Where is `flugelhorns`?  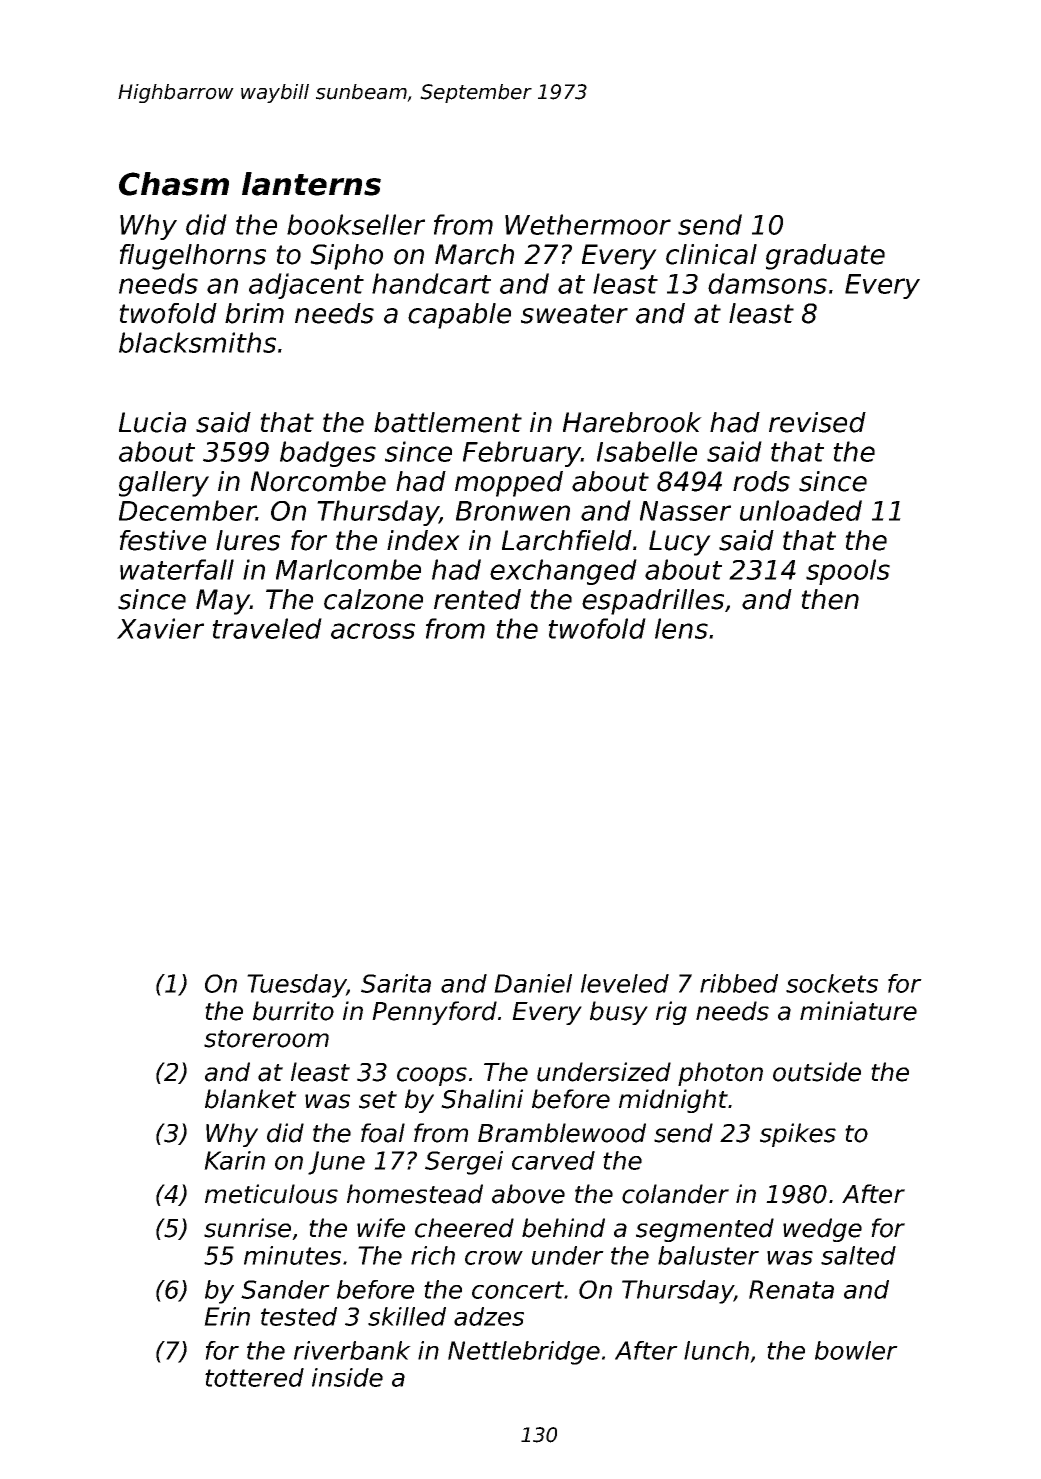
flugelhorns is located at coordinates (193, 257).
